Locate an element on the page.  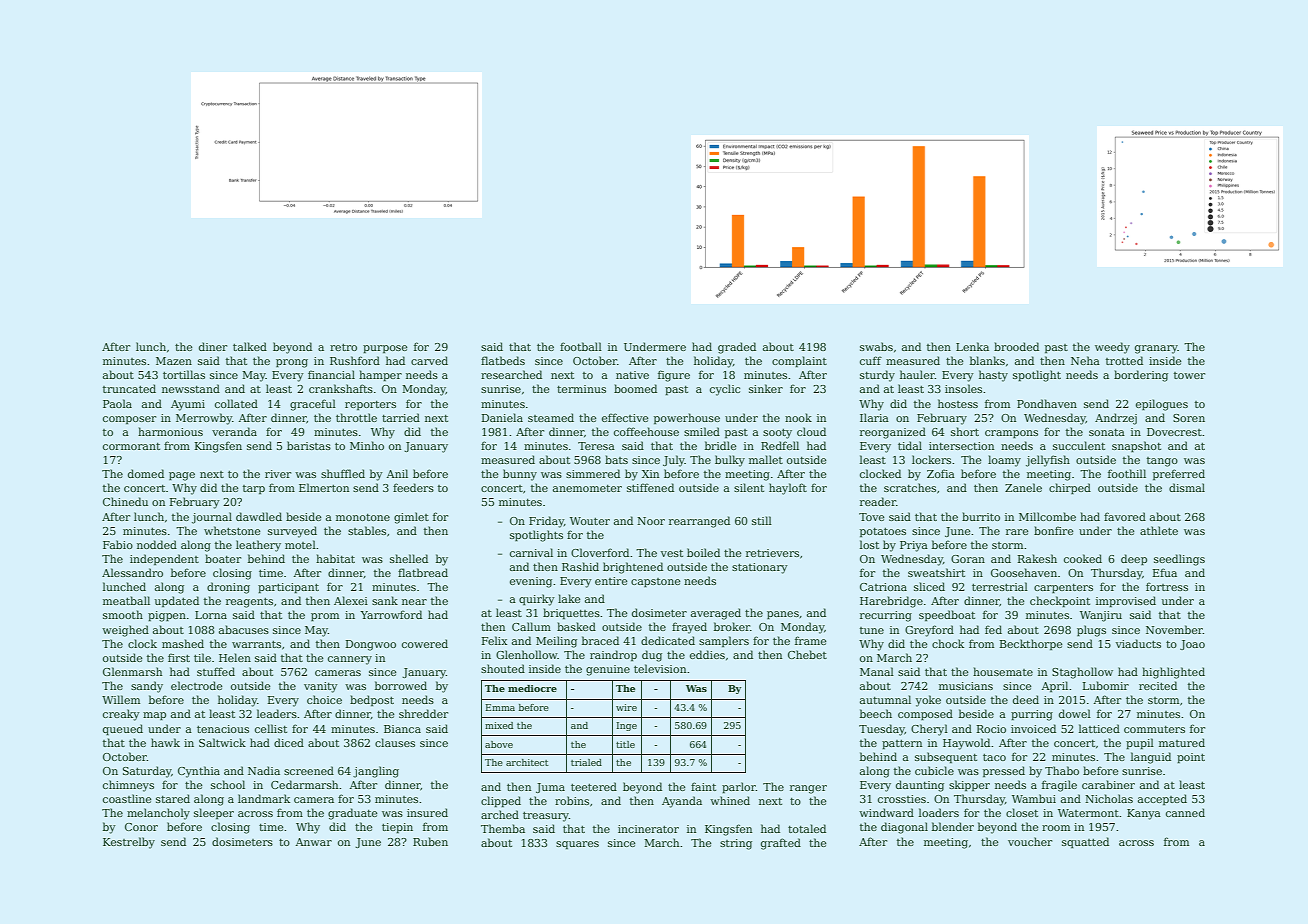
retro is located at coordinates (343, 347).
